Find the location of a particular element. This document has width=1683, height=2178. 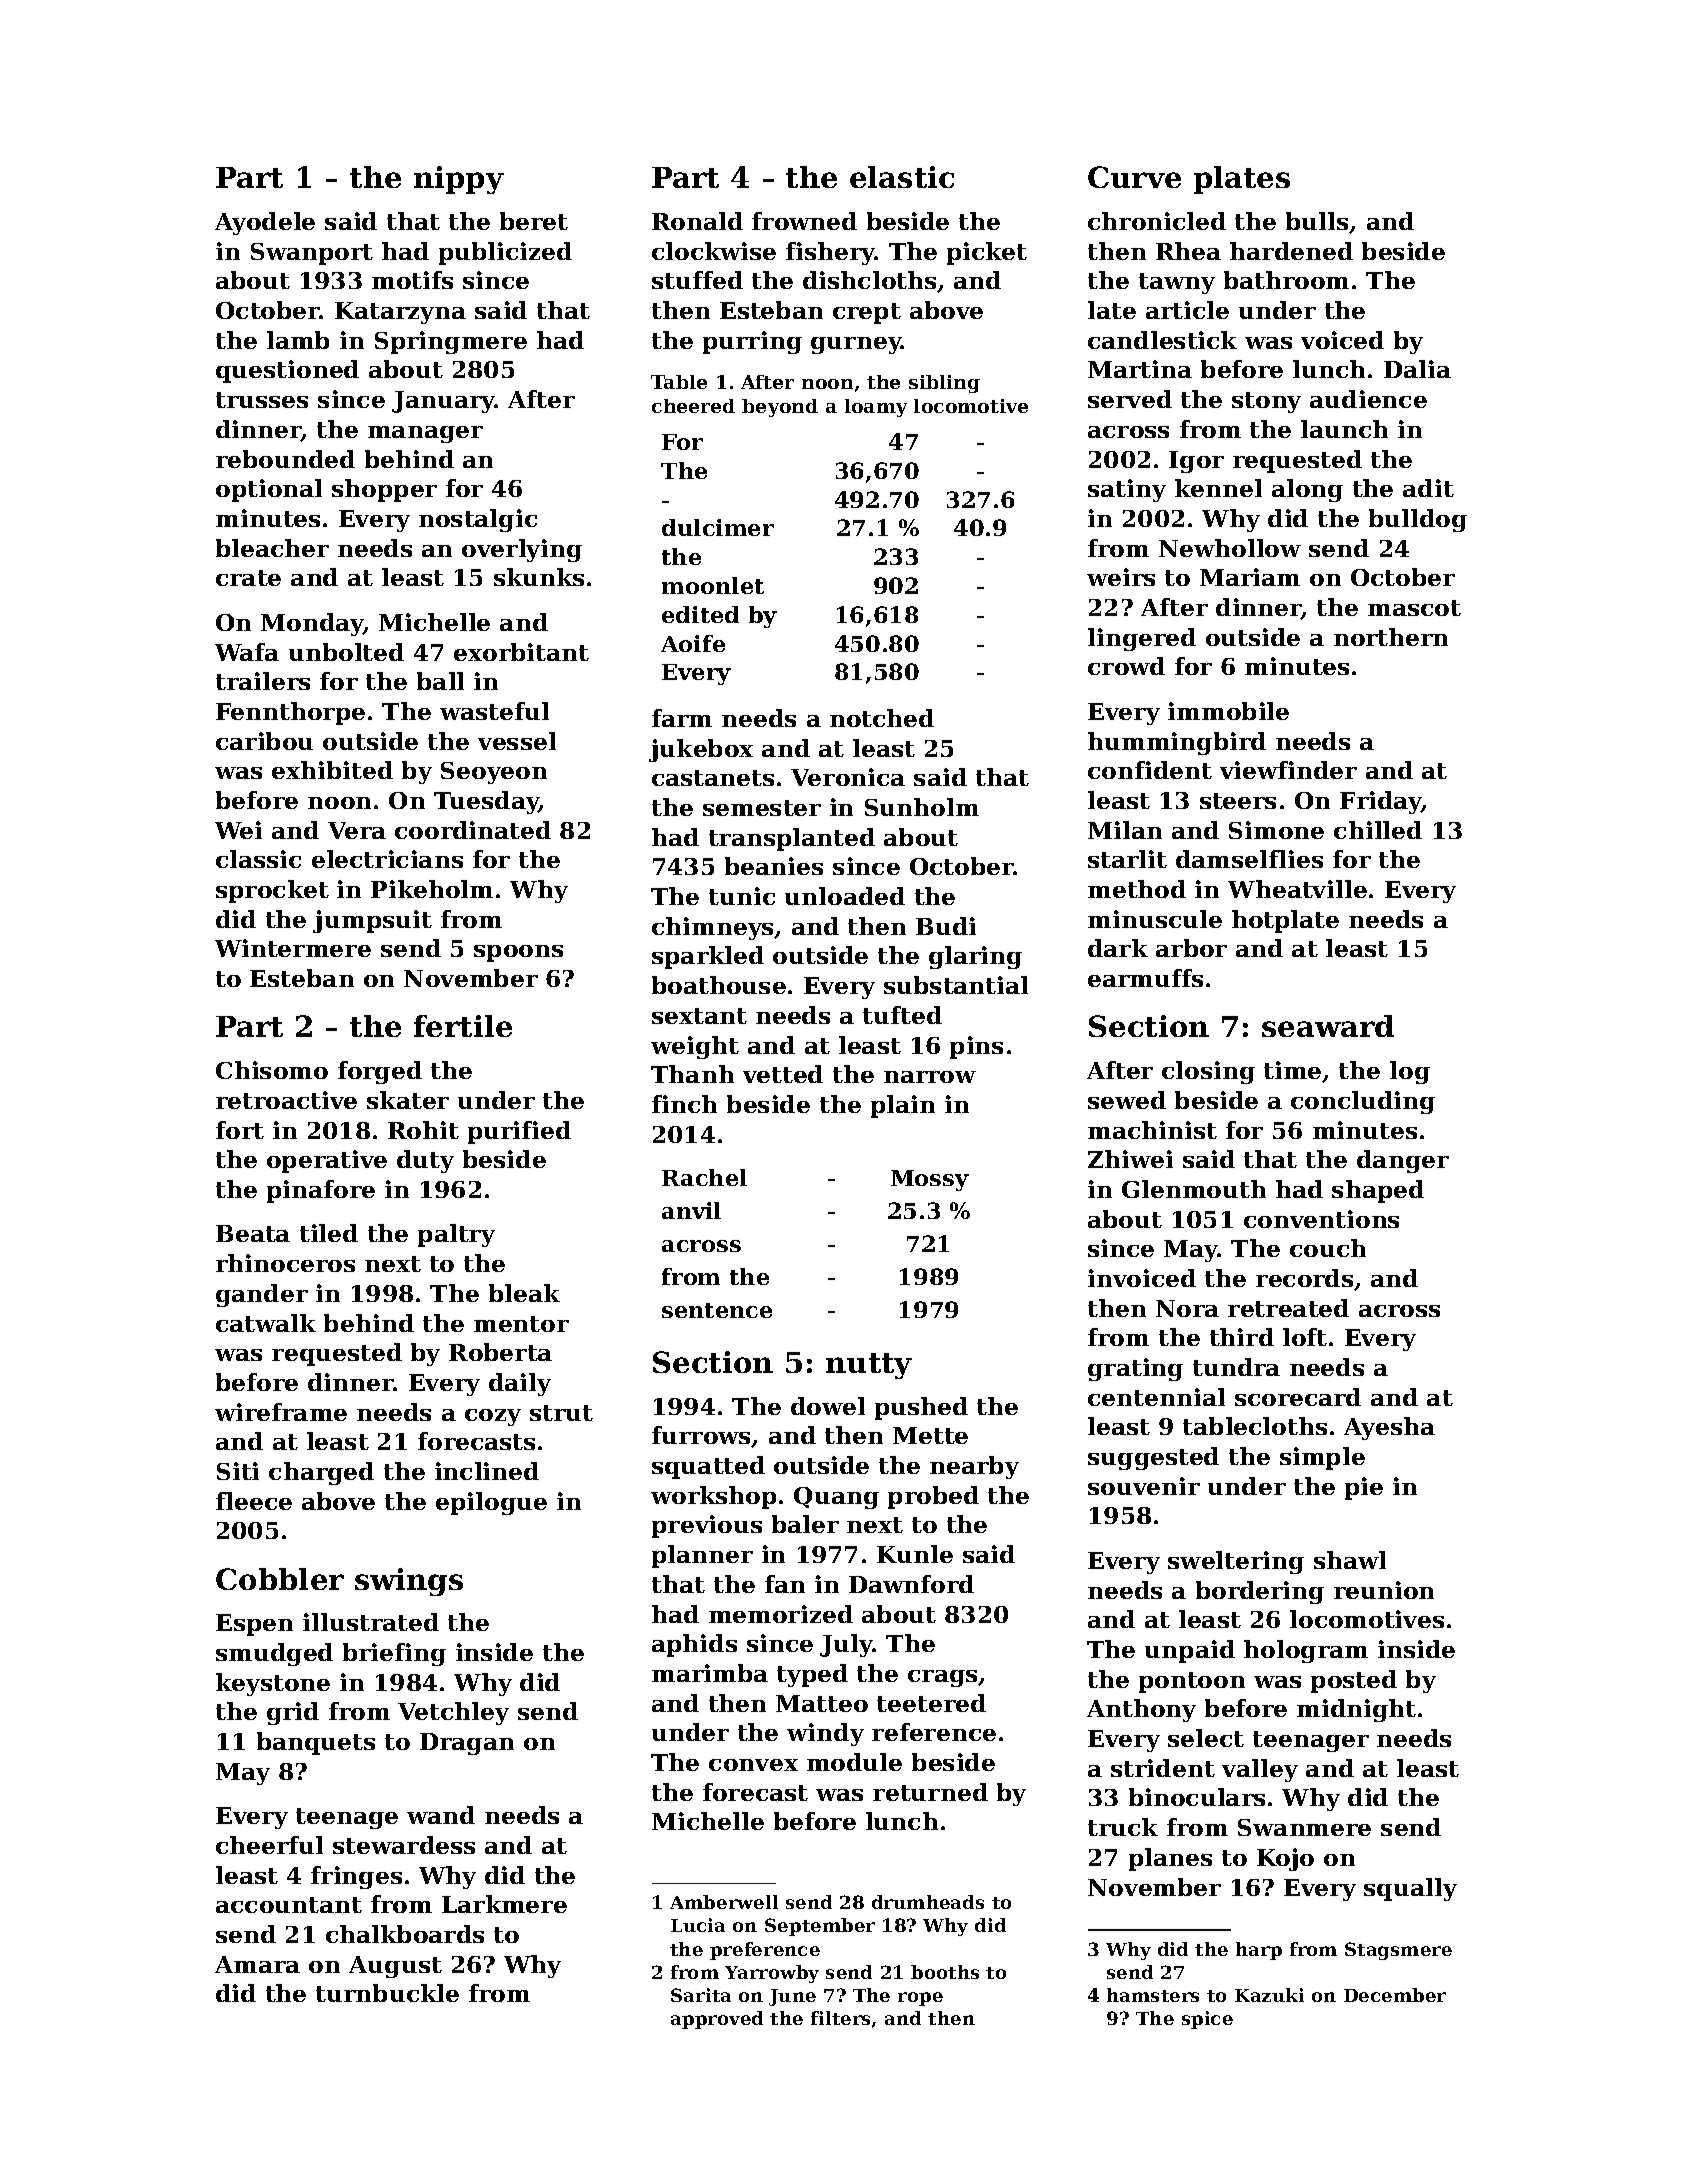

charged is located at coordinates (321, 1473).
